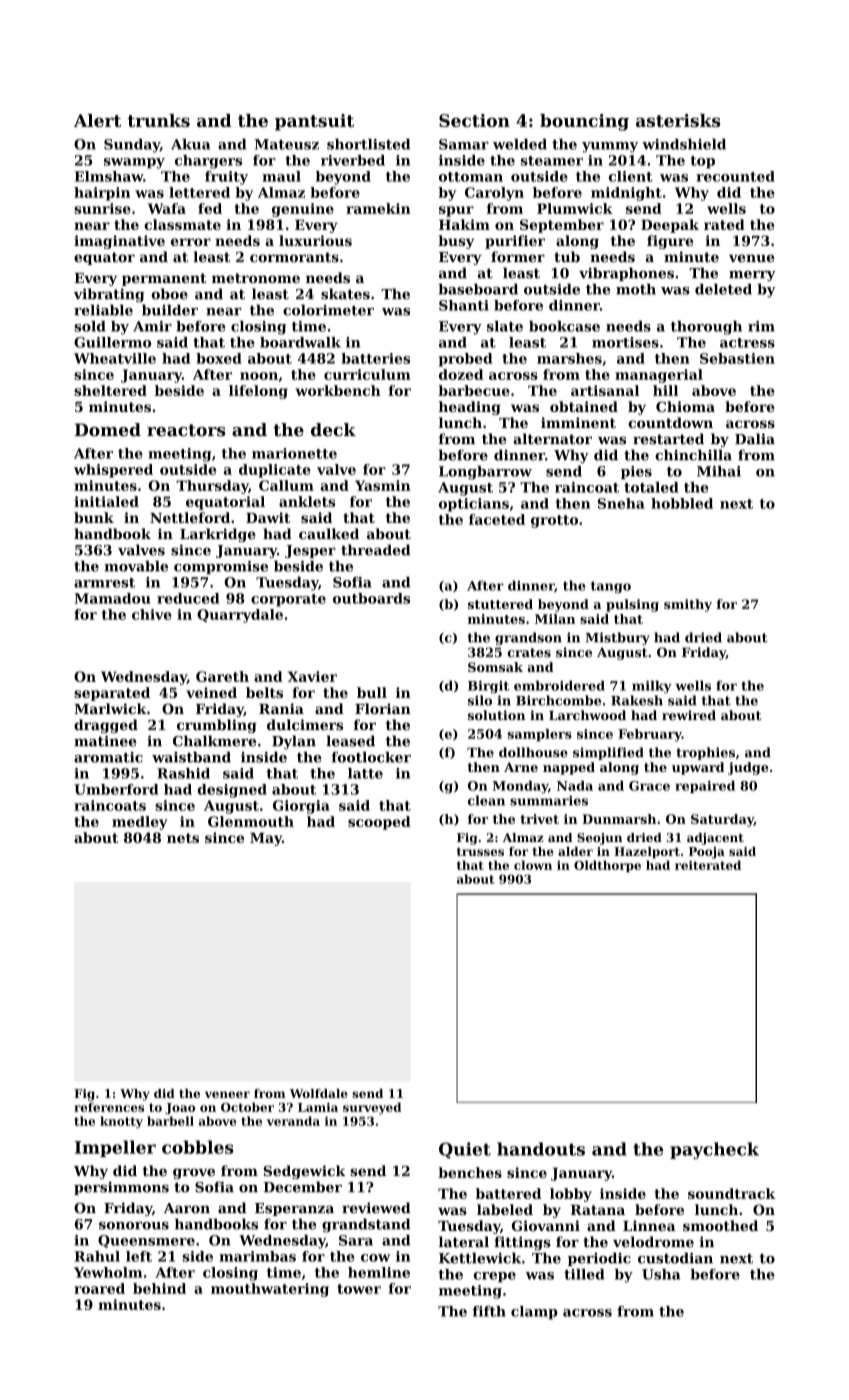 This screenshot has height=1400, width=849. I want to click on tower, so click(359, 1289).
